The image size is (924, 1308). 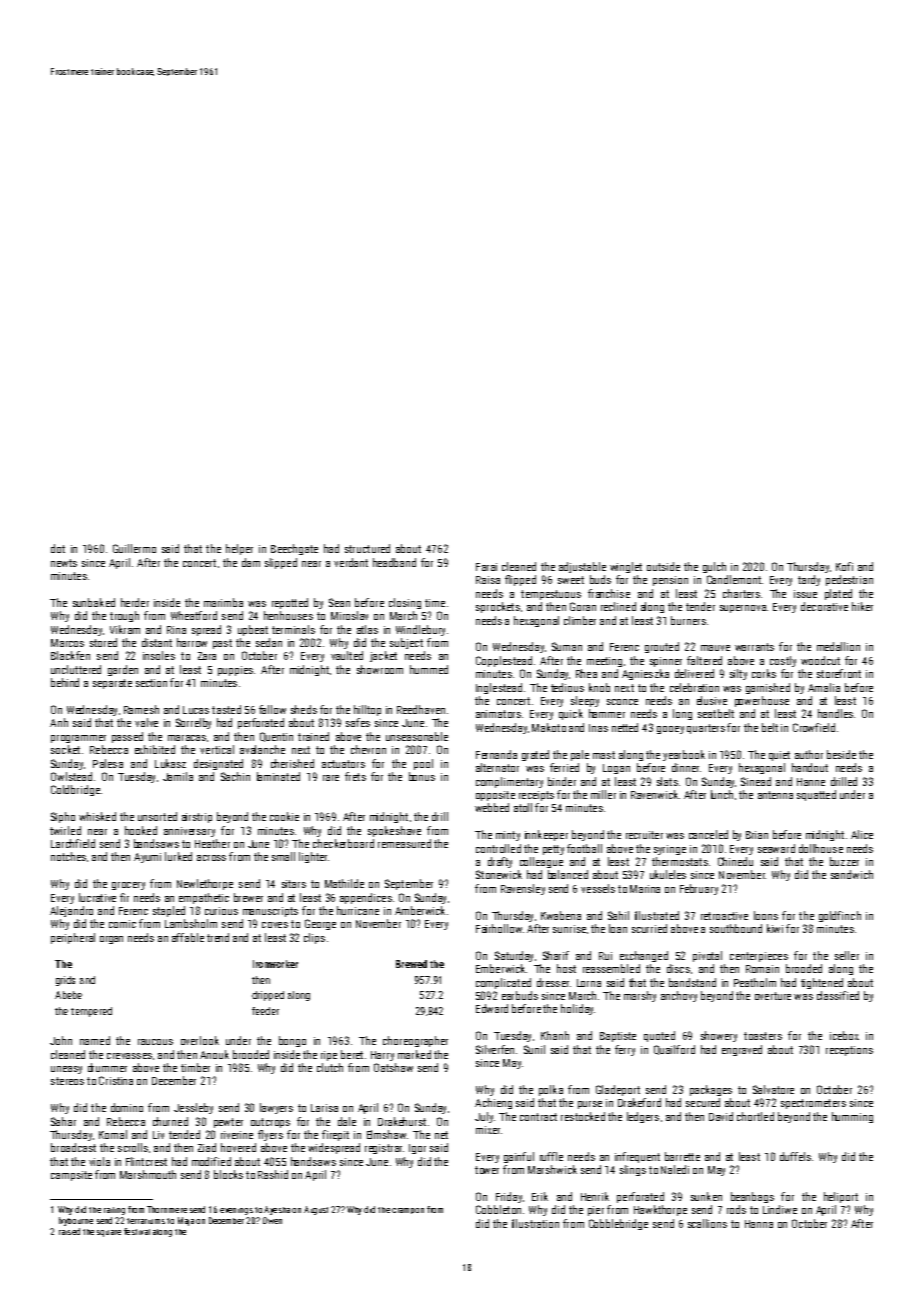 What do you see at coordinates (811, 782) in the page?
I see `Hanne` at bounding box center [811, 782].
